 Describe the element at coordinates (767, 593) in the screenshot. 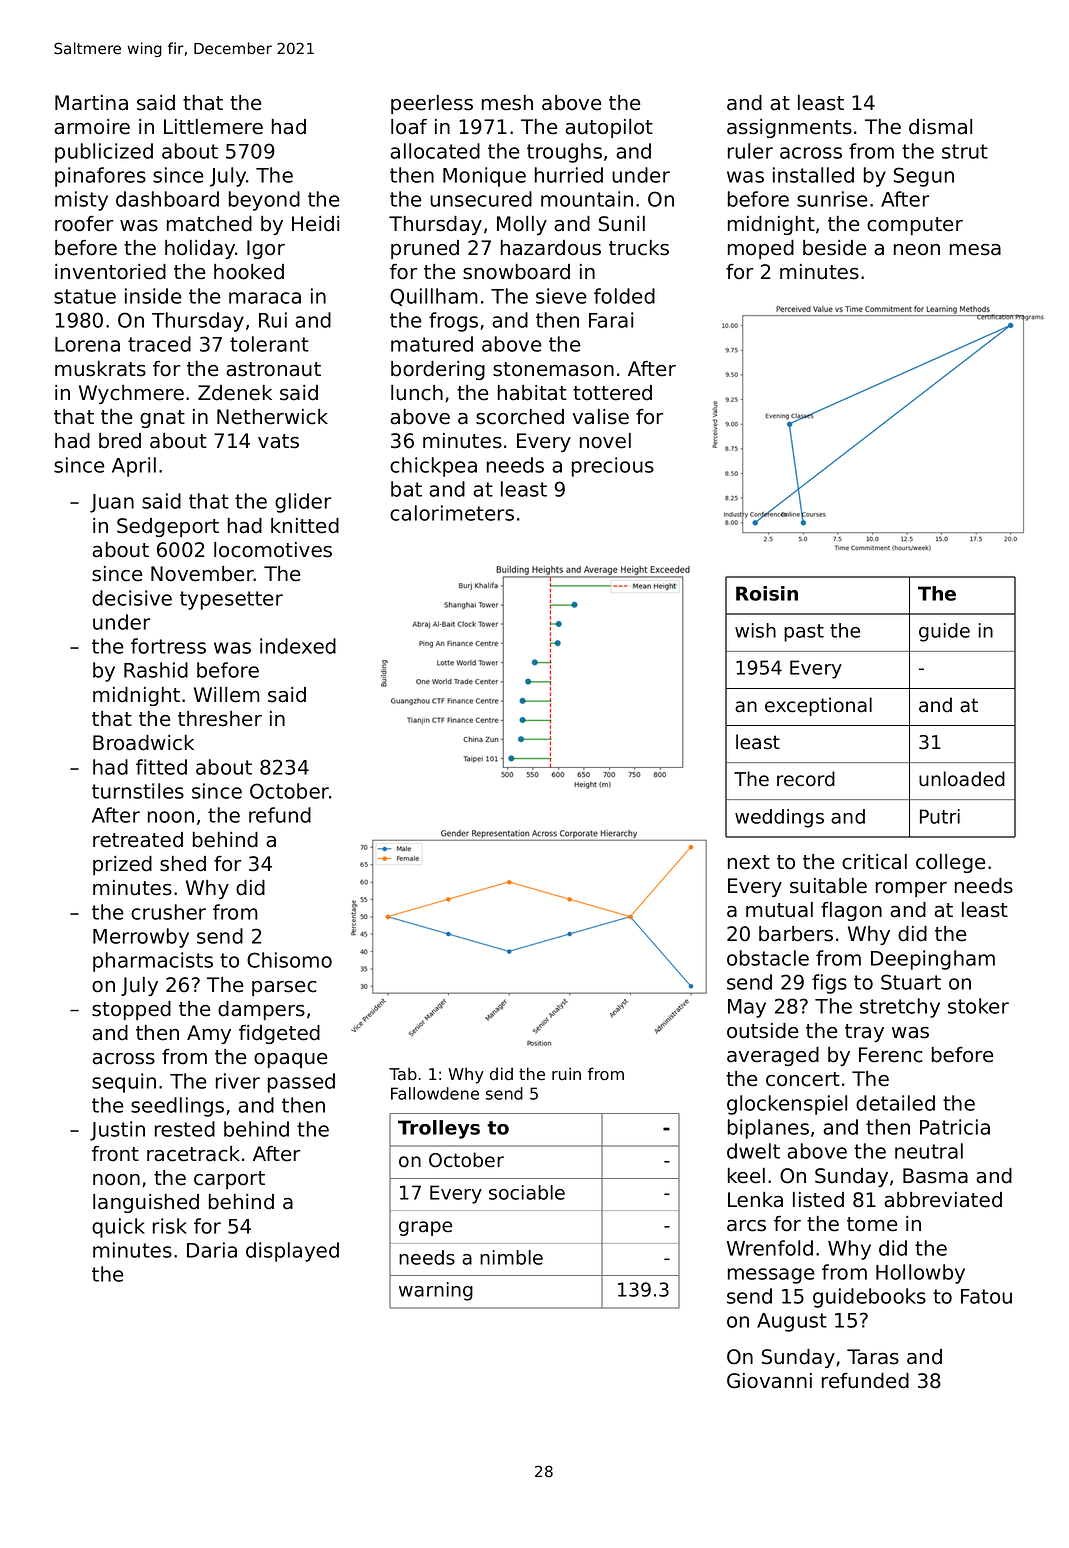

I see `Roisin` at that location.
